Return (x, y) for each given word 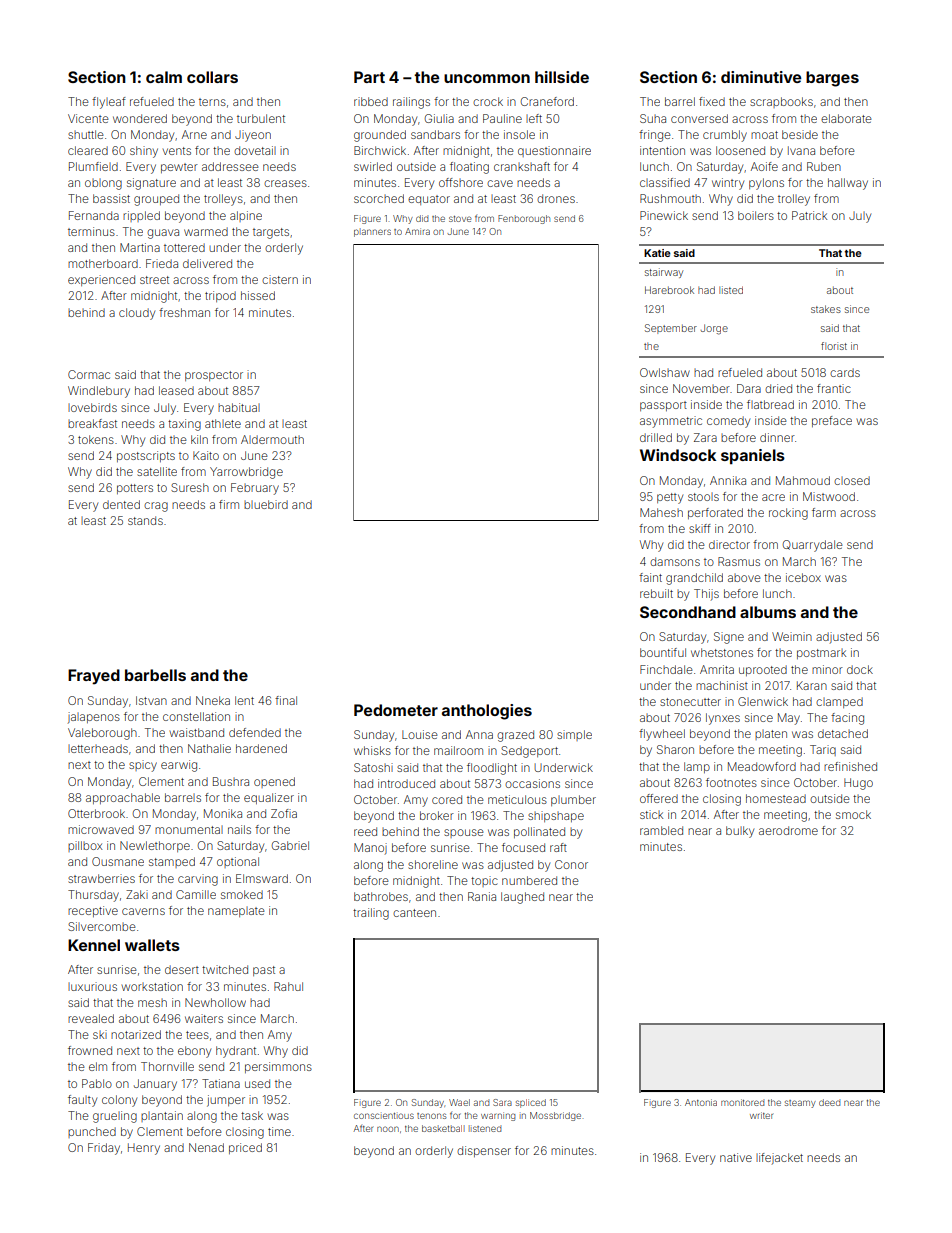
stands (145, 520)
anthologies (487, 712)
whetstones (722, 652)
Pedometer (396, 710)
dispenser (484, 1151)
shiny (144, 152)
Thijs (706, 595)
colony (119, 1101)
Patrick (809, 215)
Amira (417, 231)
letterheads (98, 748)
